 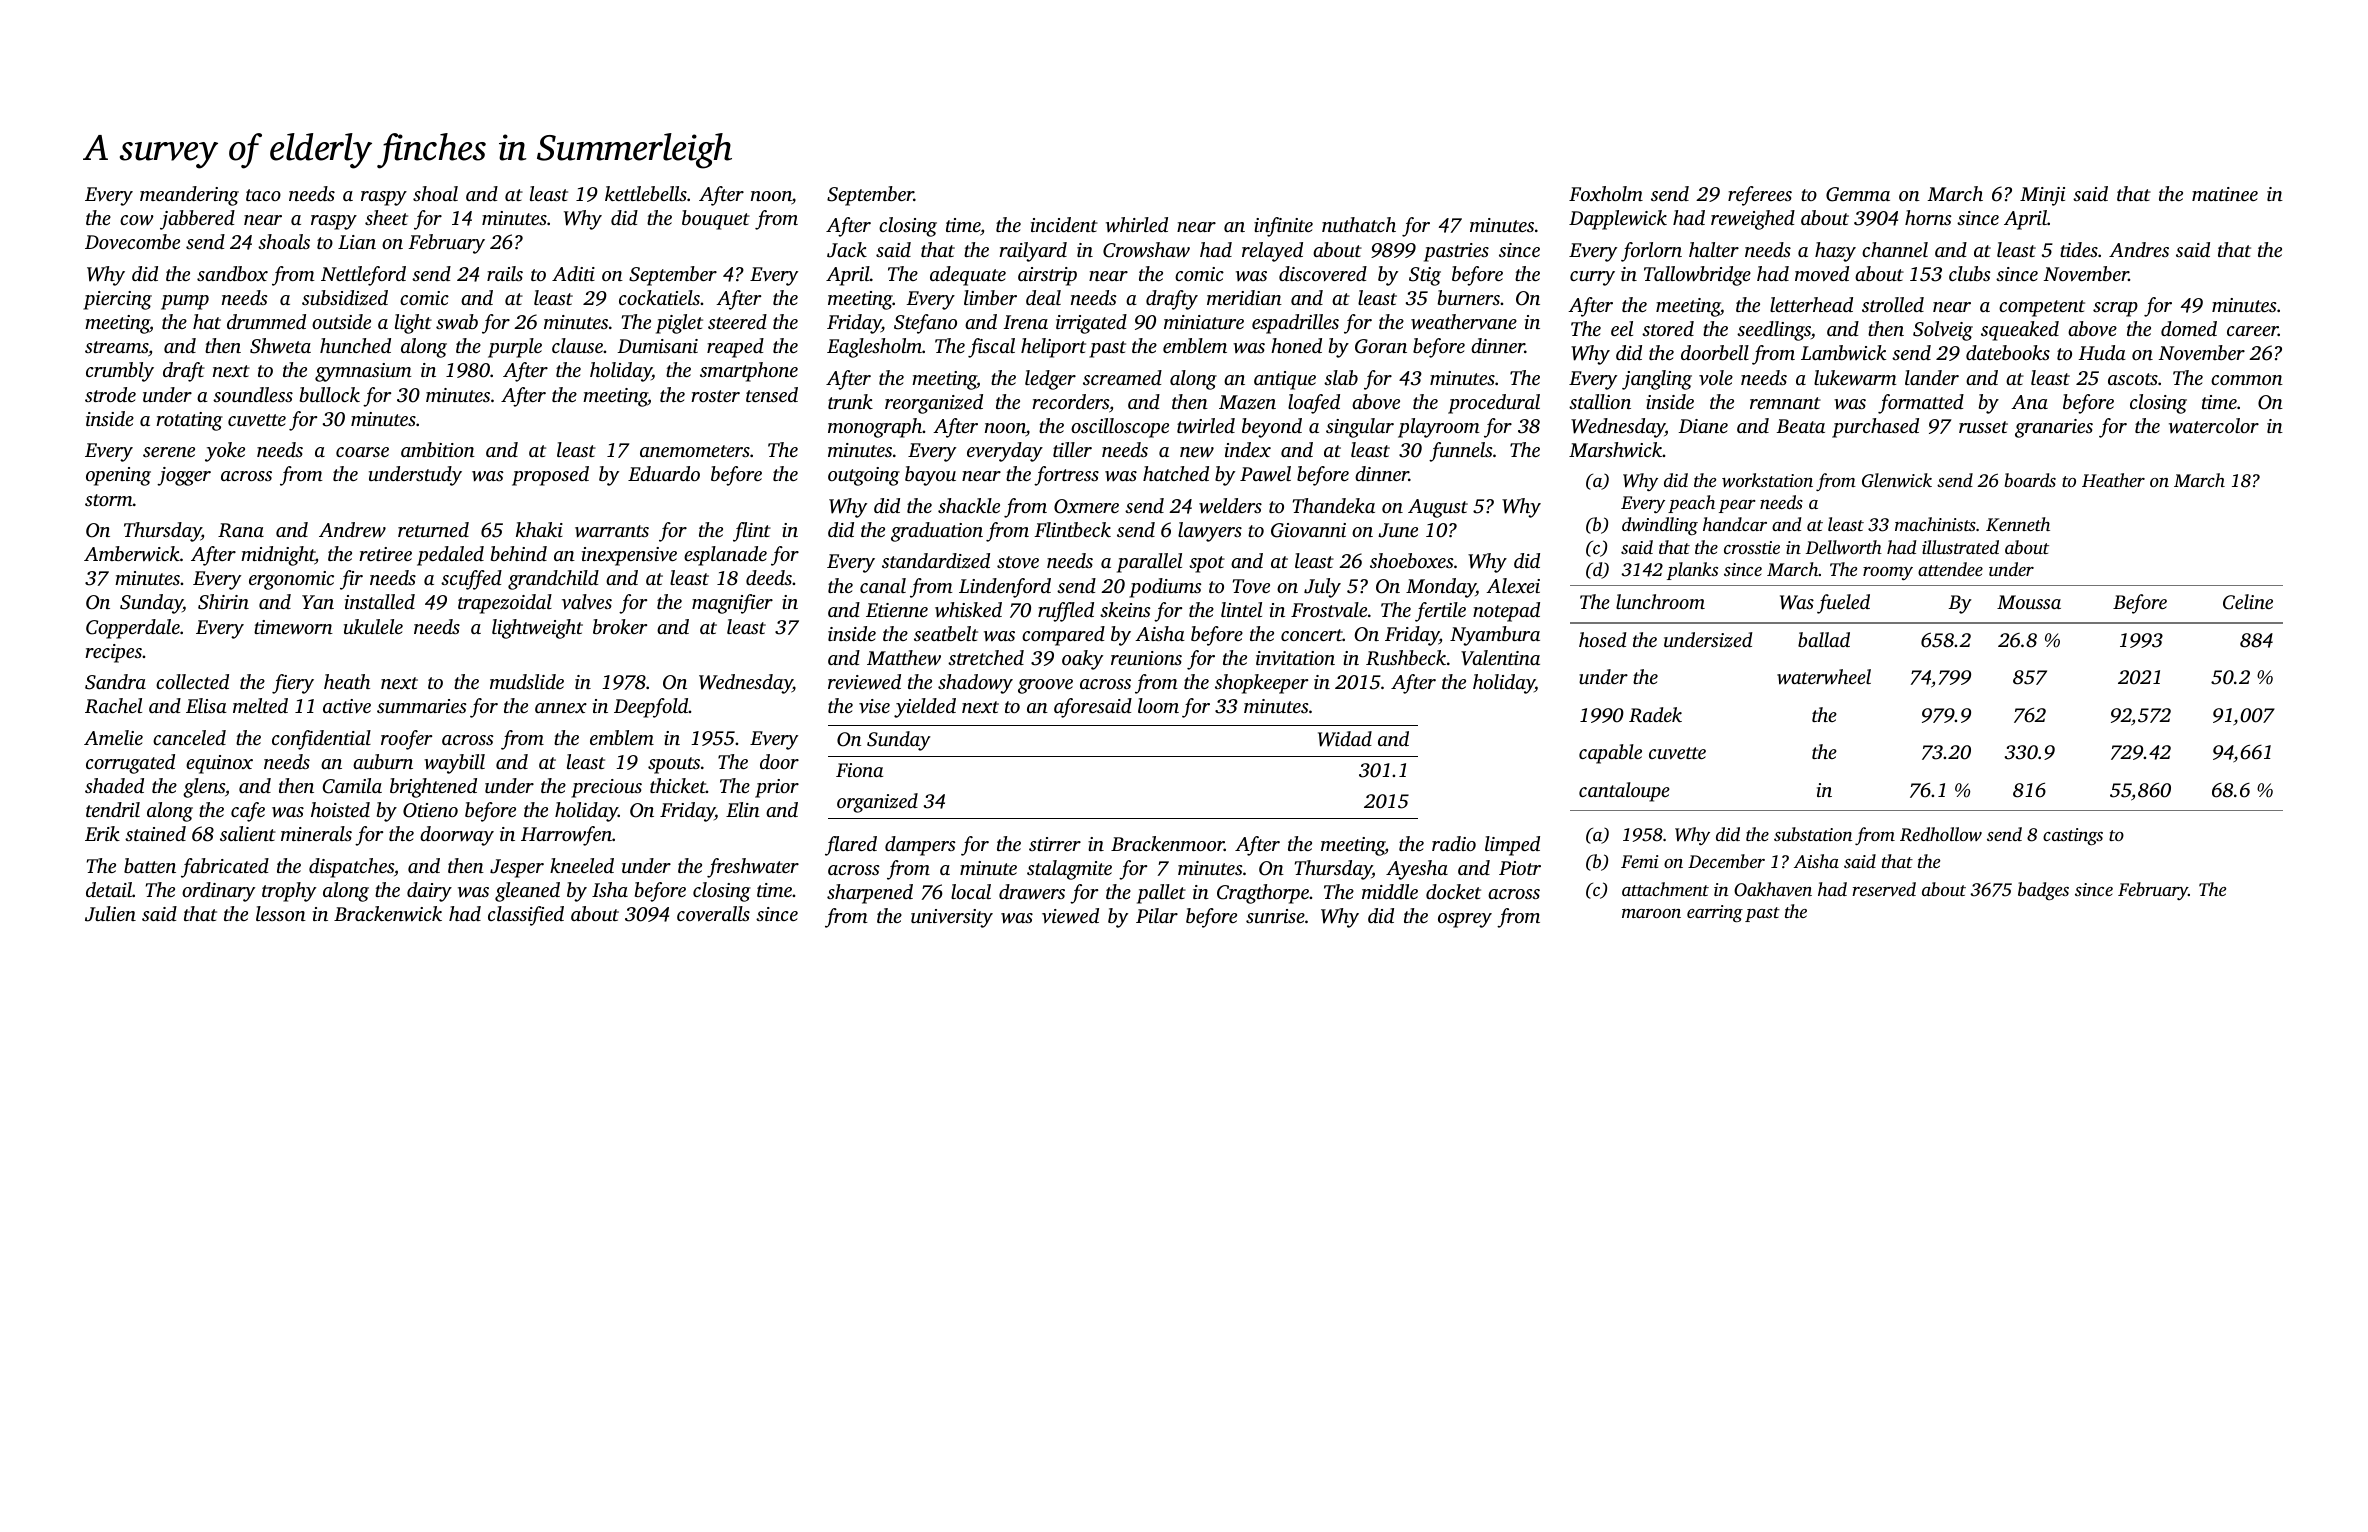 What do you see at coordinates (189, 196) in the page?
I see `meandering` at bounding box center [189, 196].
